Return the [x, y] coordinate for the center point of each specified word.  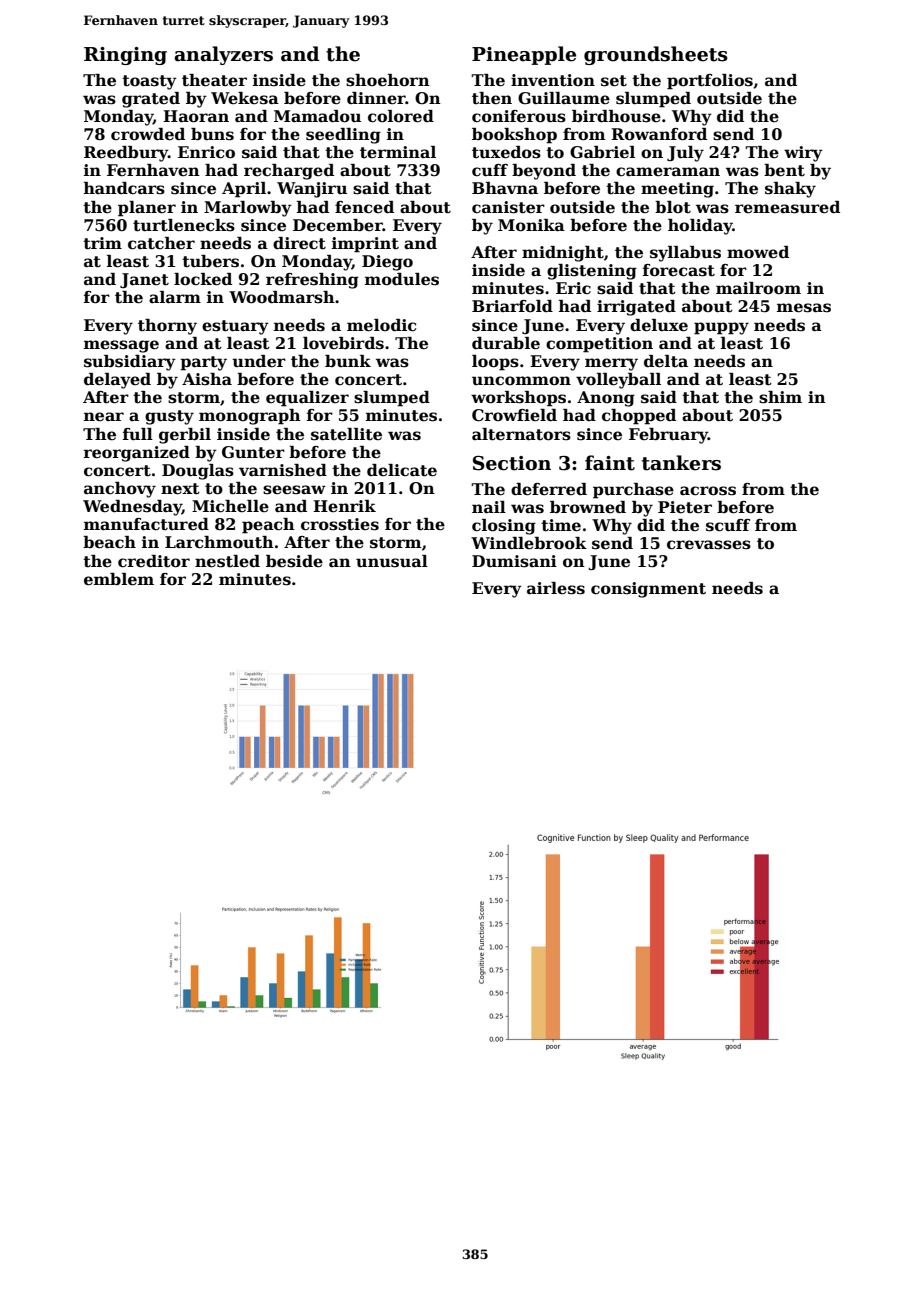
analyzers [223, 55]
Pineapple [524, 55]
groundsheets [656, 55]
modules [402, 279]
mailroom [758, 288]
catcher [161, 243]
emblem [119, 579]
